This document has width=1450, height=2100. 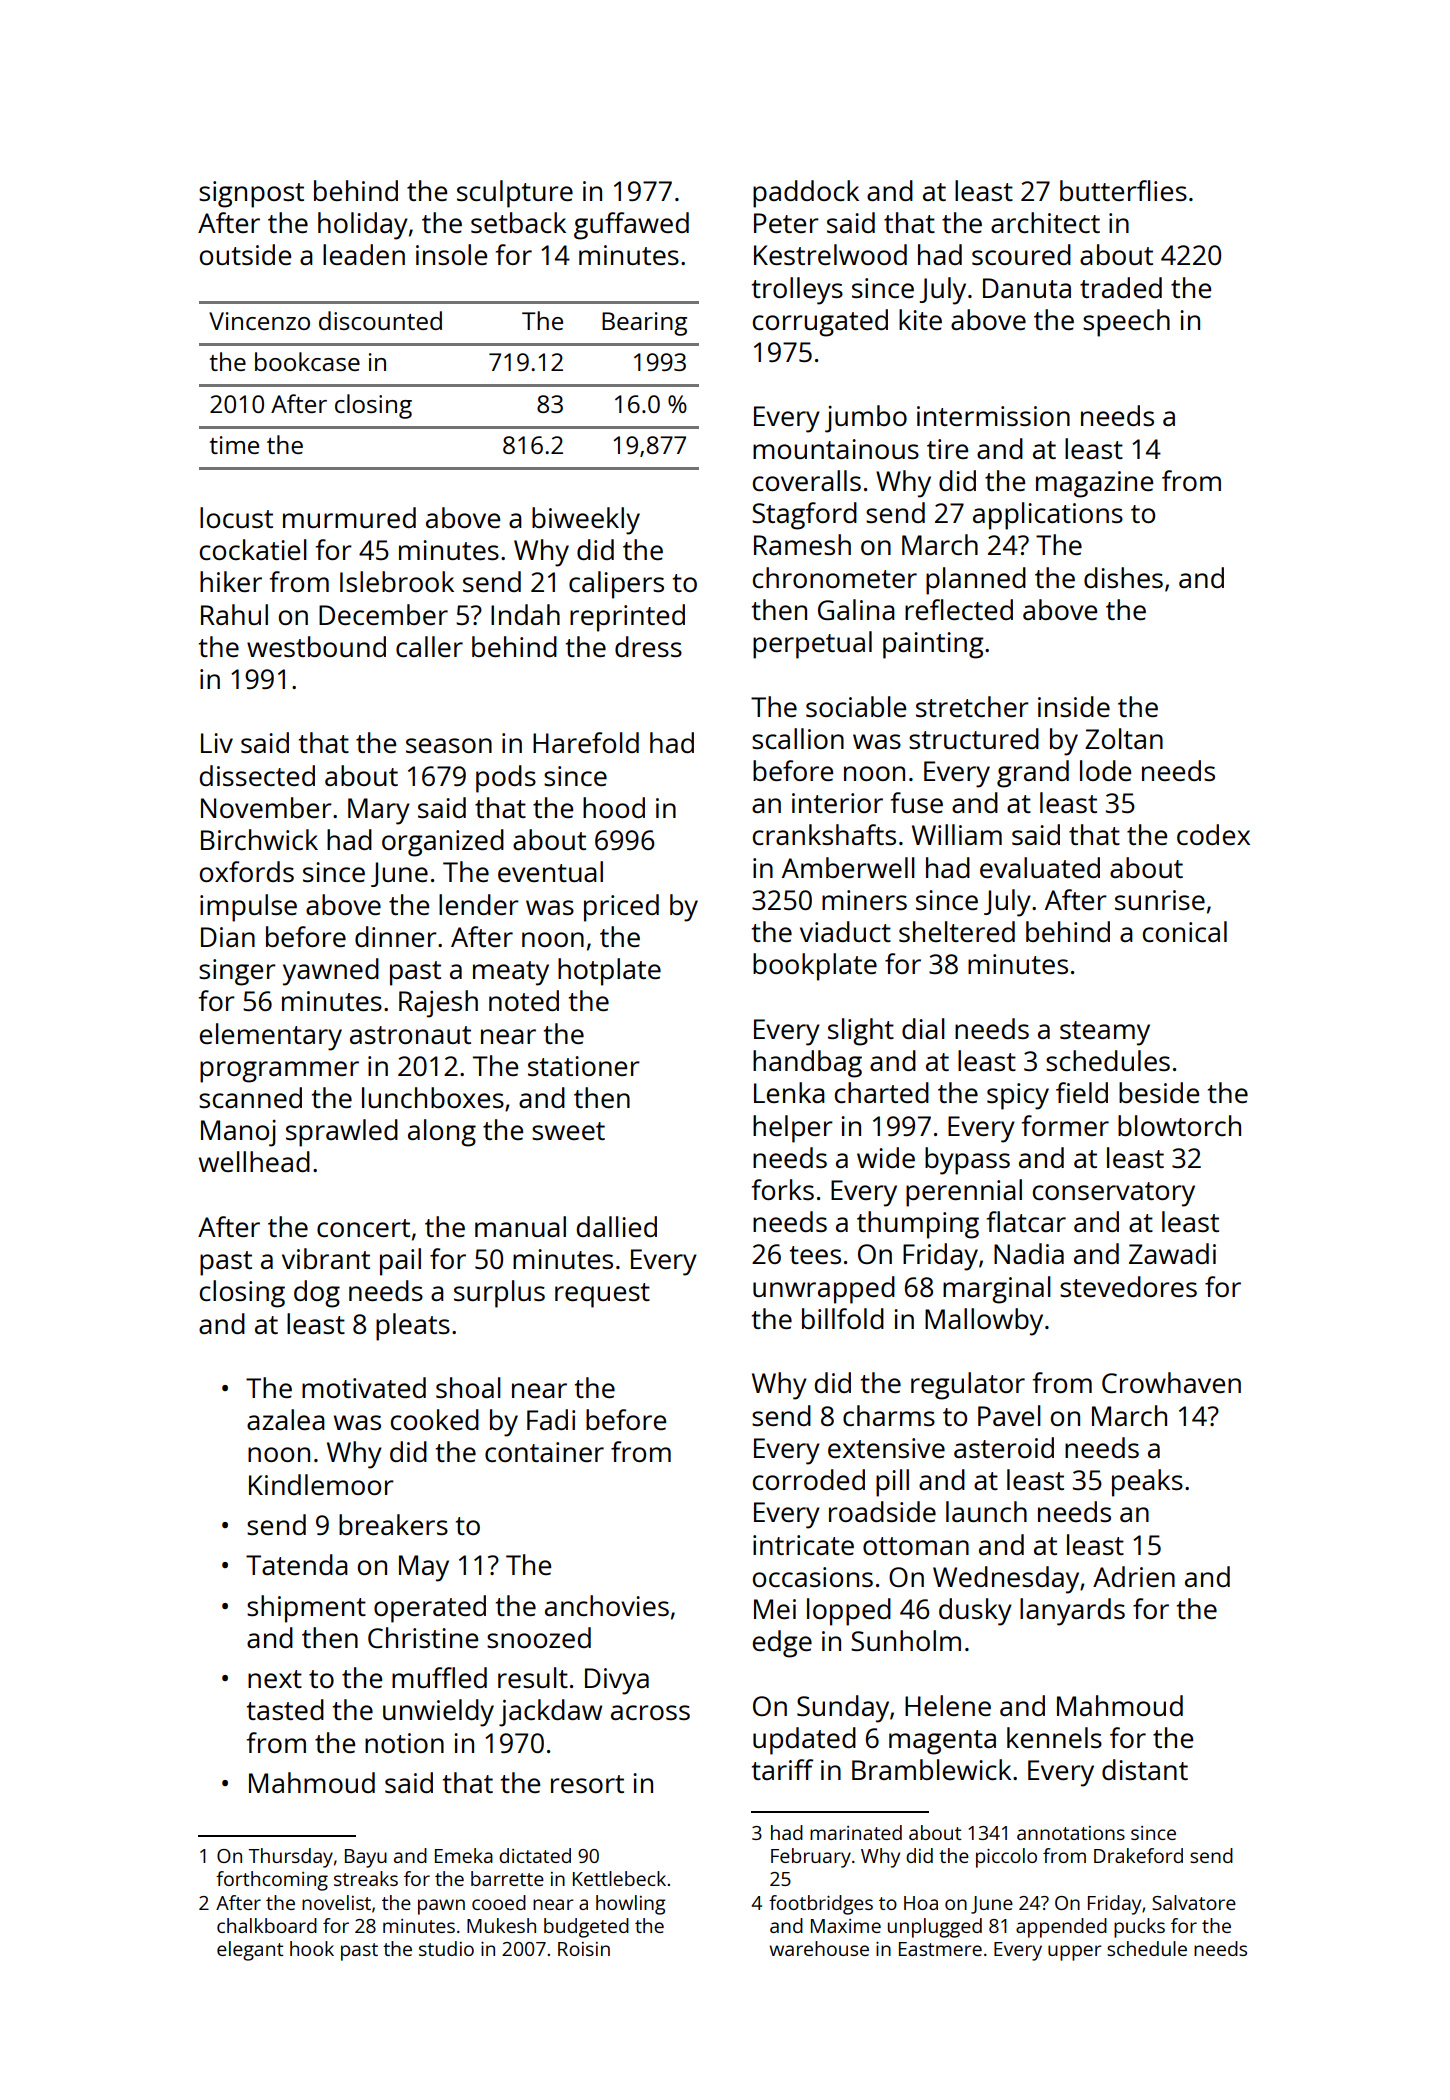 I want to click on Crowhaven, so click(x=1171, y=1382).
